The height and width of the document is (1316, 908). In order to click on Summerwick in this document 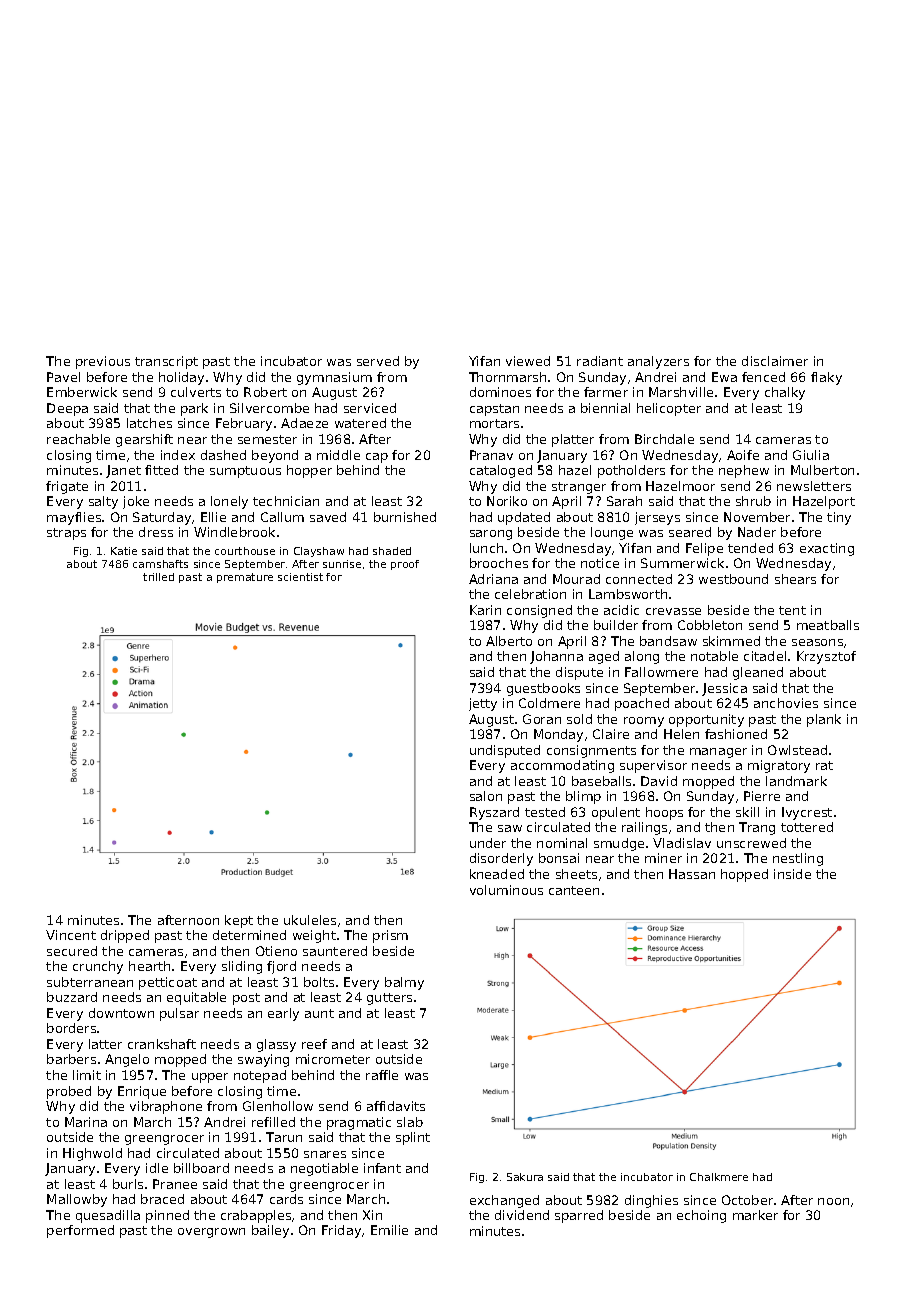, I will do `click(682, 563)`.
